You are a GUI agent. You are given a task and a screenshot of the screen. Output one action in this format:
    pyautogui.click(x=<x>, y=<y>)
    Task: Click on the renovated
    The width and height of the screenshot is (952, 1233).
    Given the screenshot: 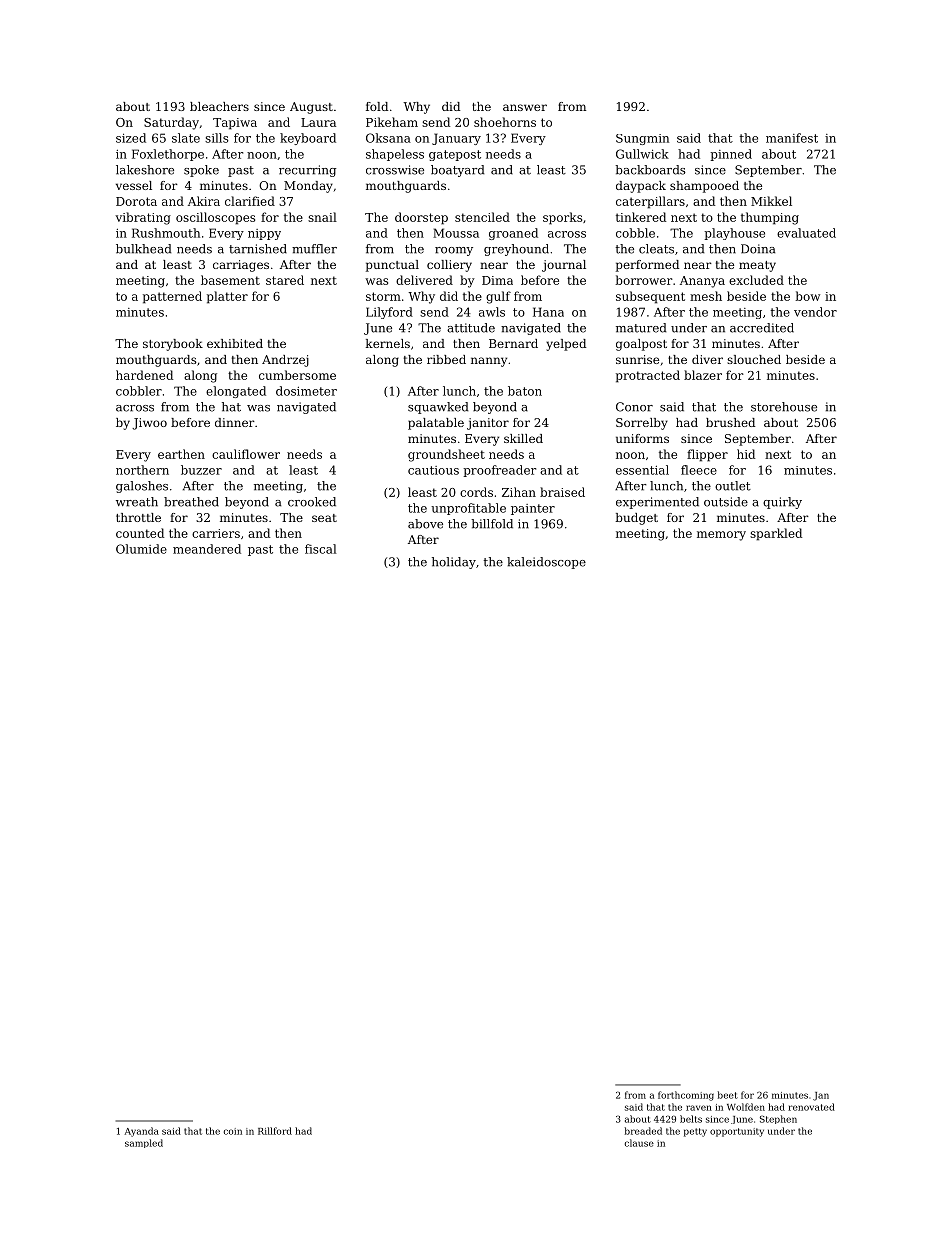 What is the action you would take?
    pyautogui.click(x=811, y=1107)
